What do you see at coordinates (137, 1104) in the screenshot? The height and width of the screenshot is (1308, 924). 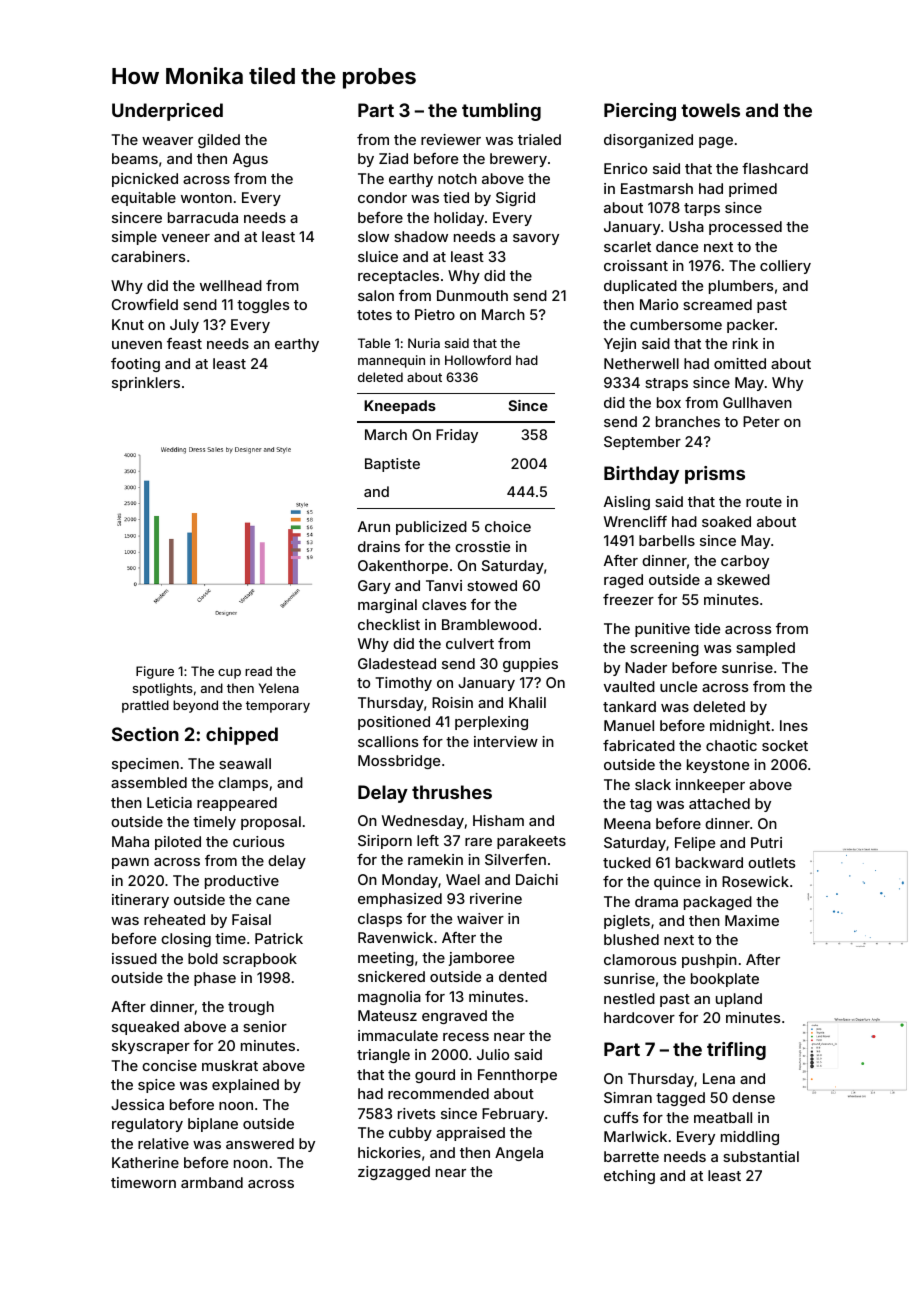 I see `Jessica` at bounding box center [137, 1104].
